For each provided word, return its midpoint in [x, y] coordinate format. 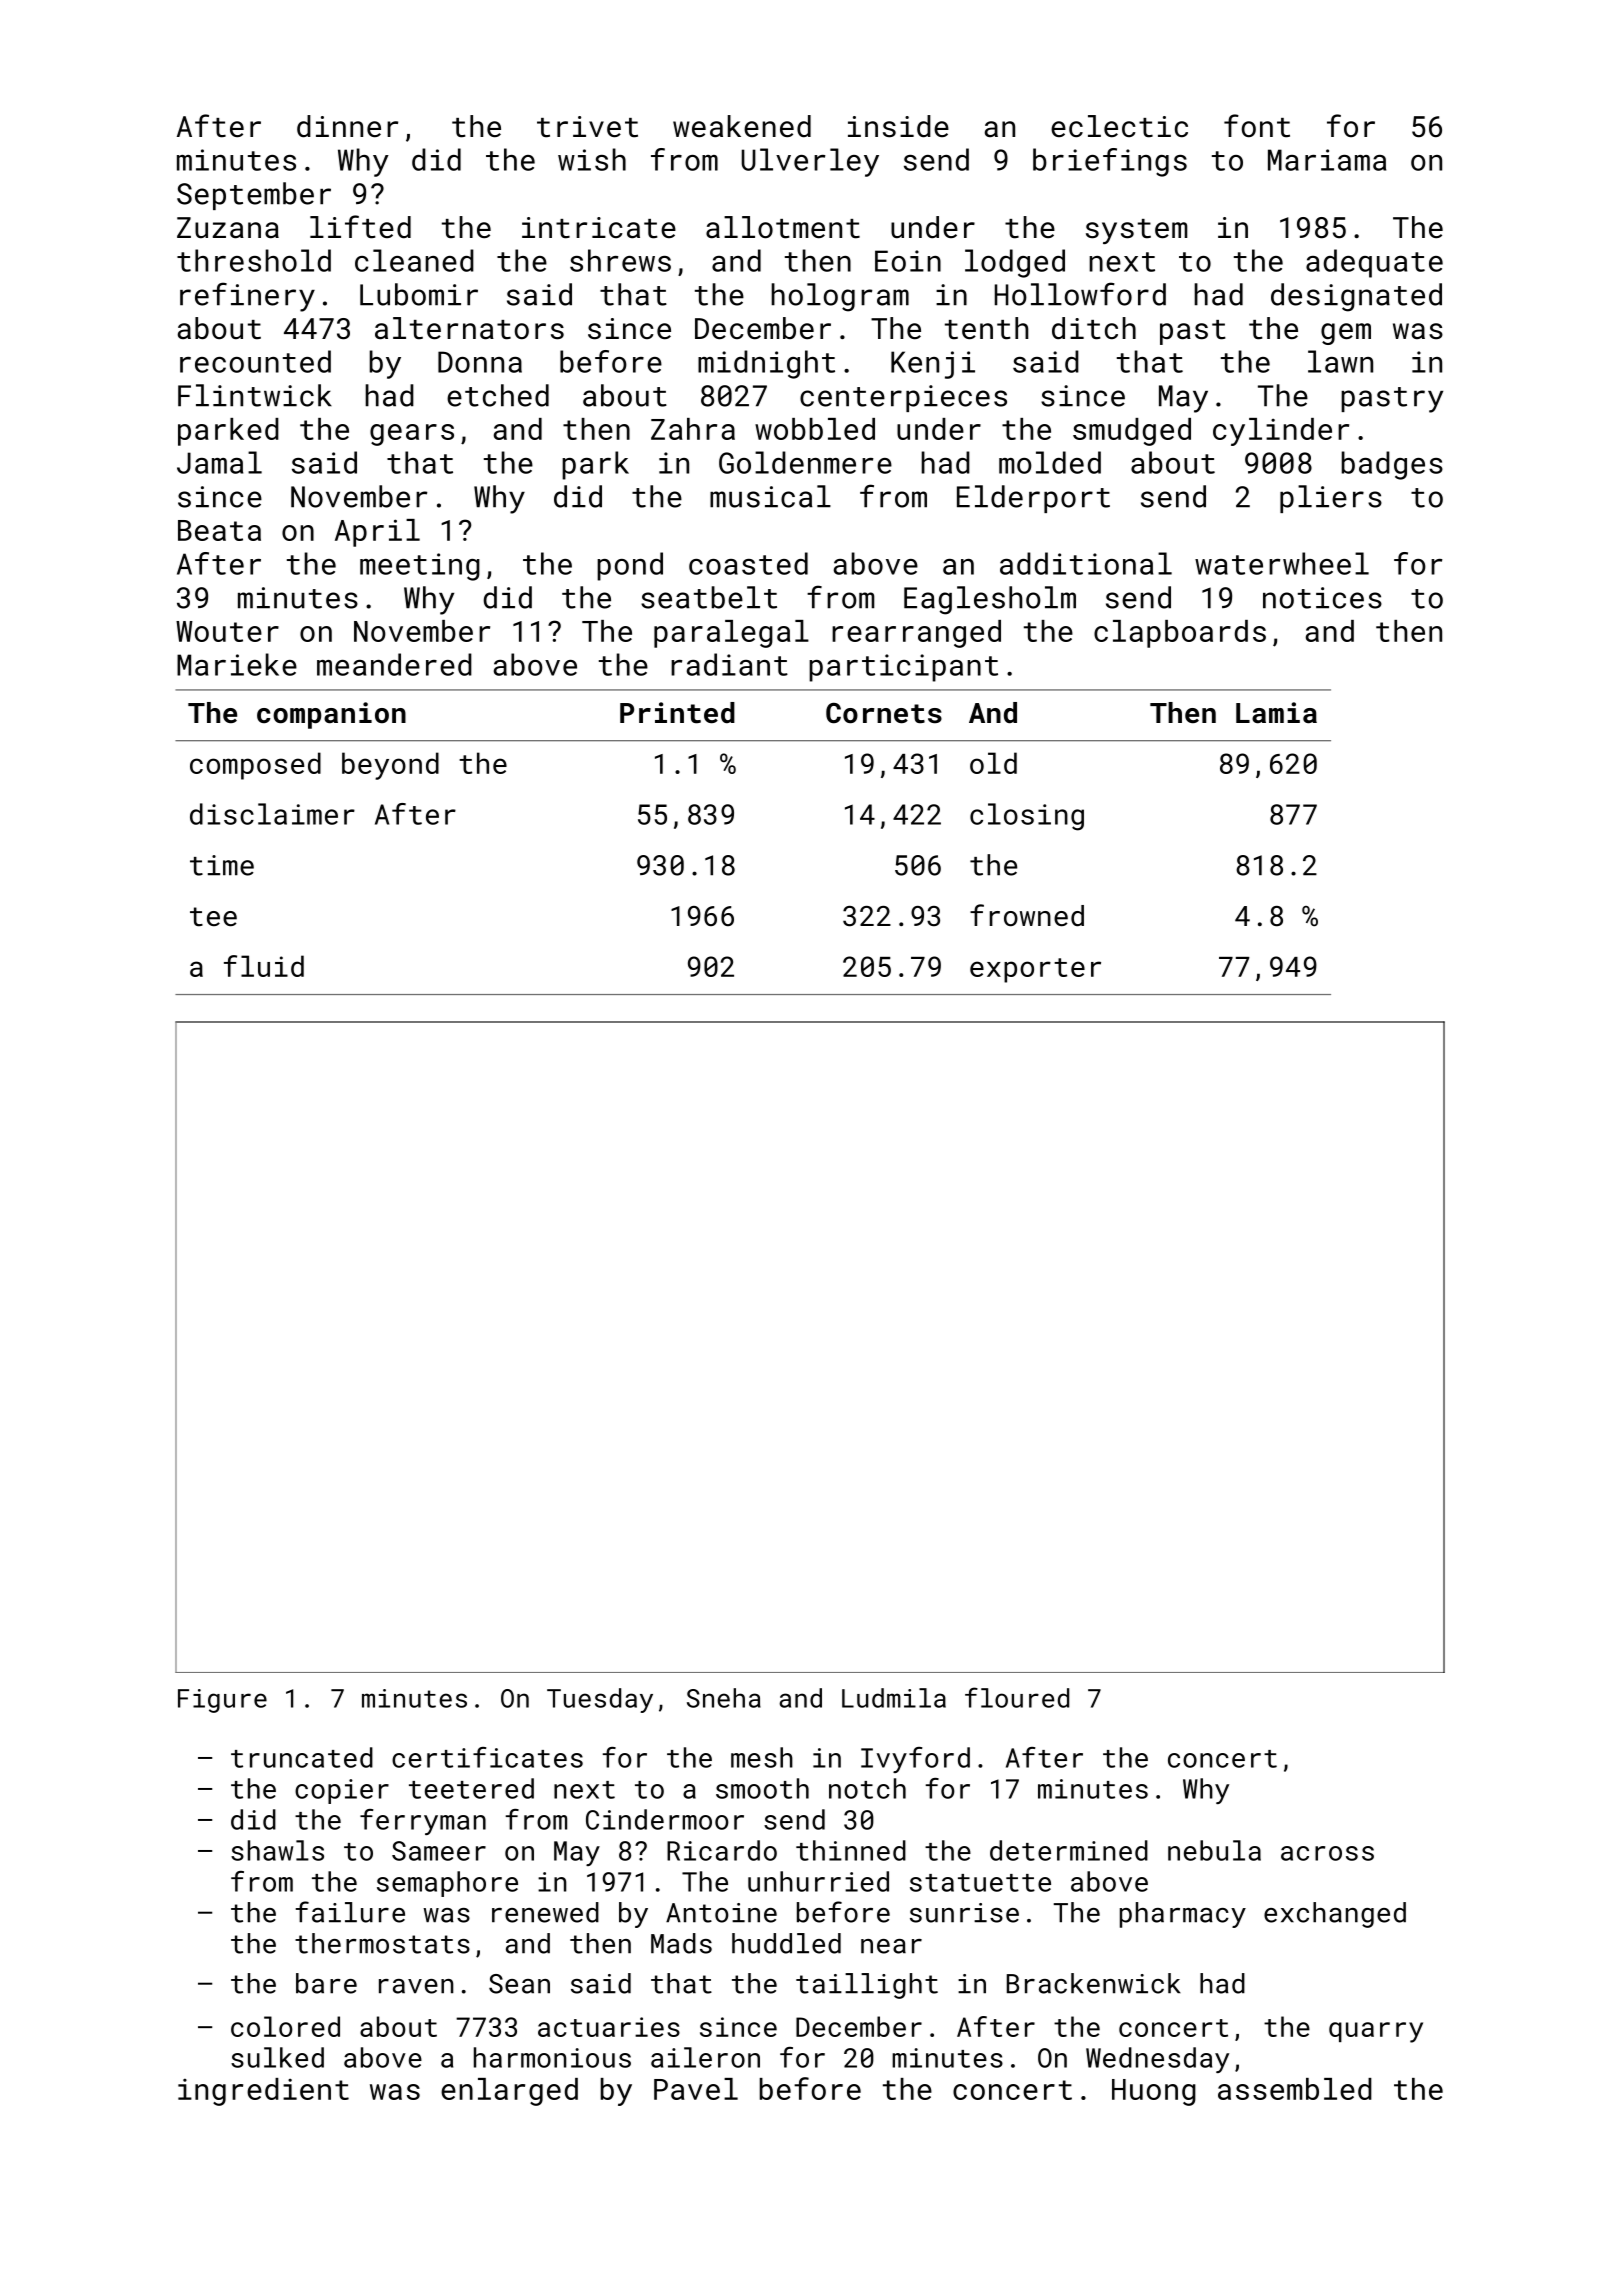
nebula [1214, 1850]
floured [1017, 1697]
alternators [469, 328]
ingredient [263, 2092]
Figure [222, 1701]
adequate [1374, 263]
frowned [1027, 915]
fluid [264, 966]
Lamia [1276, 713]
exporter [1035, 970]
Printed [677, 713]
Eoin [908, 261]
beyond [390, 766]
